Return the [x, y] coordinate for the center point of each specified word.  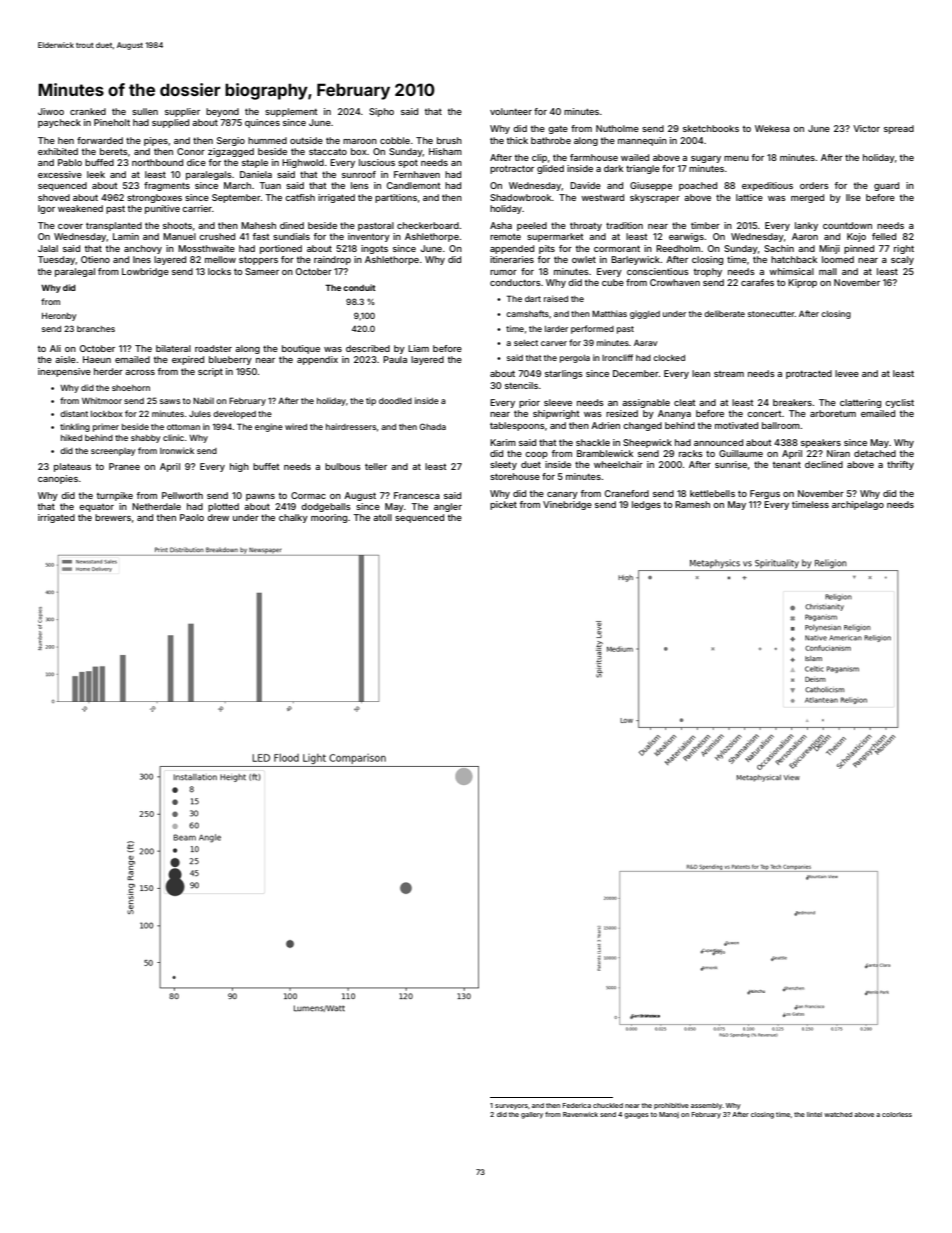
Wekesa [772, 128]
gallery [532, 1115]
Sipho [381, 112]
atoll [382, 517]
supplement [291, 112]
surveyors [511, 1107]
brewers [113, 517]
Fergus [765, 494]
